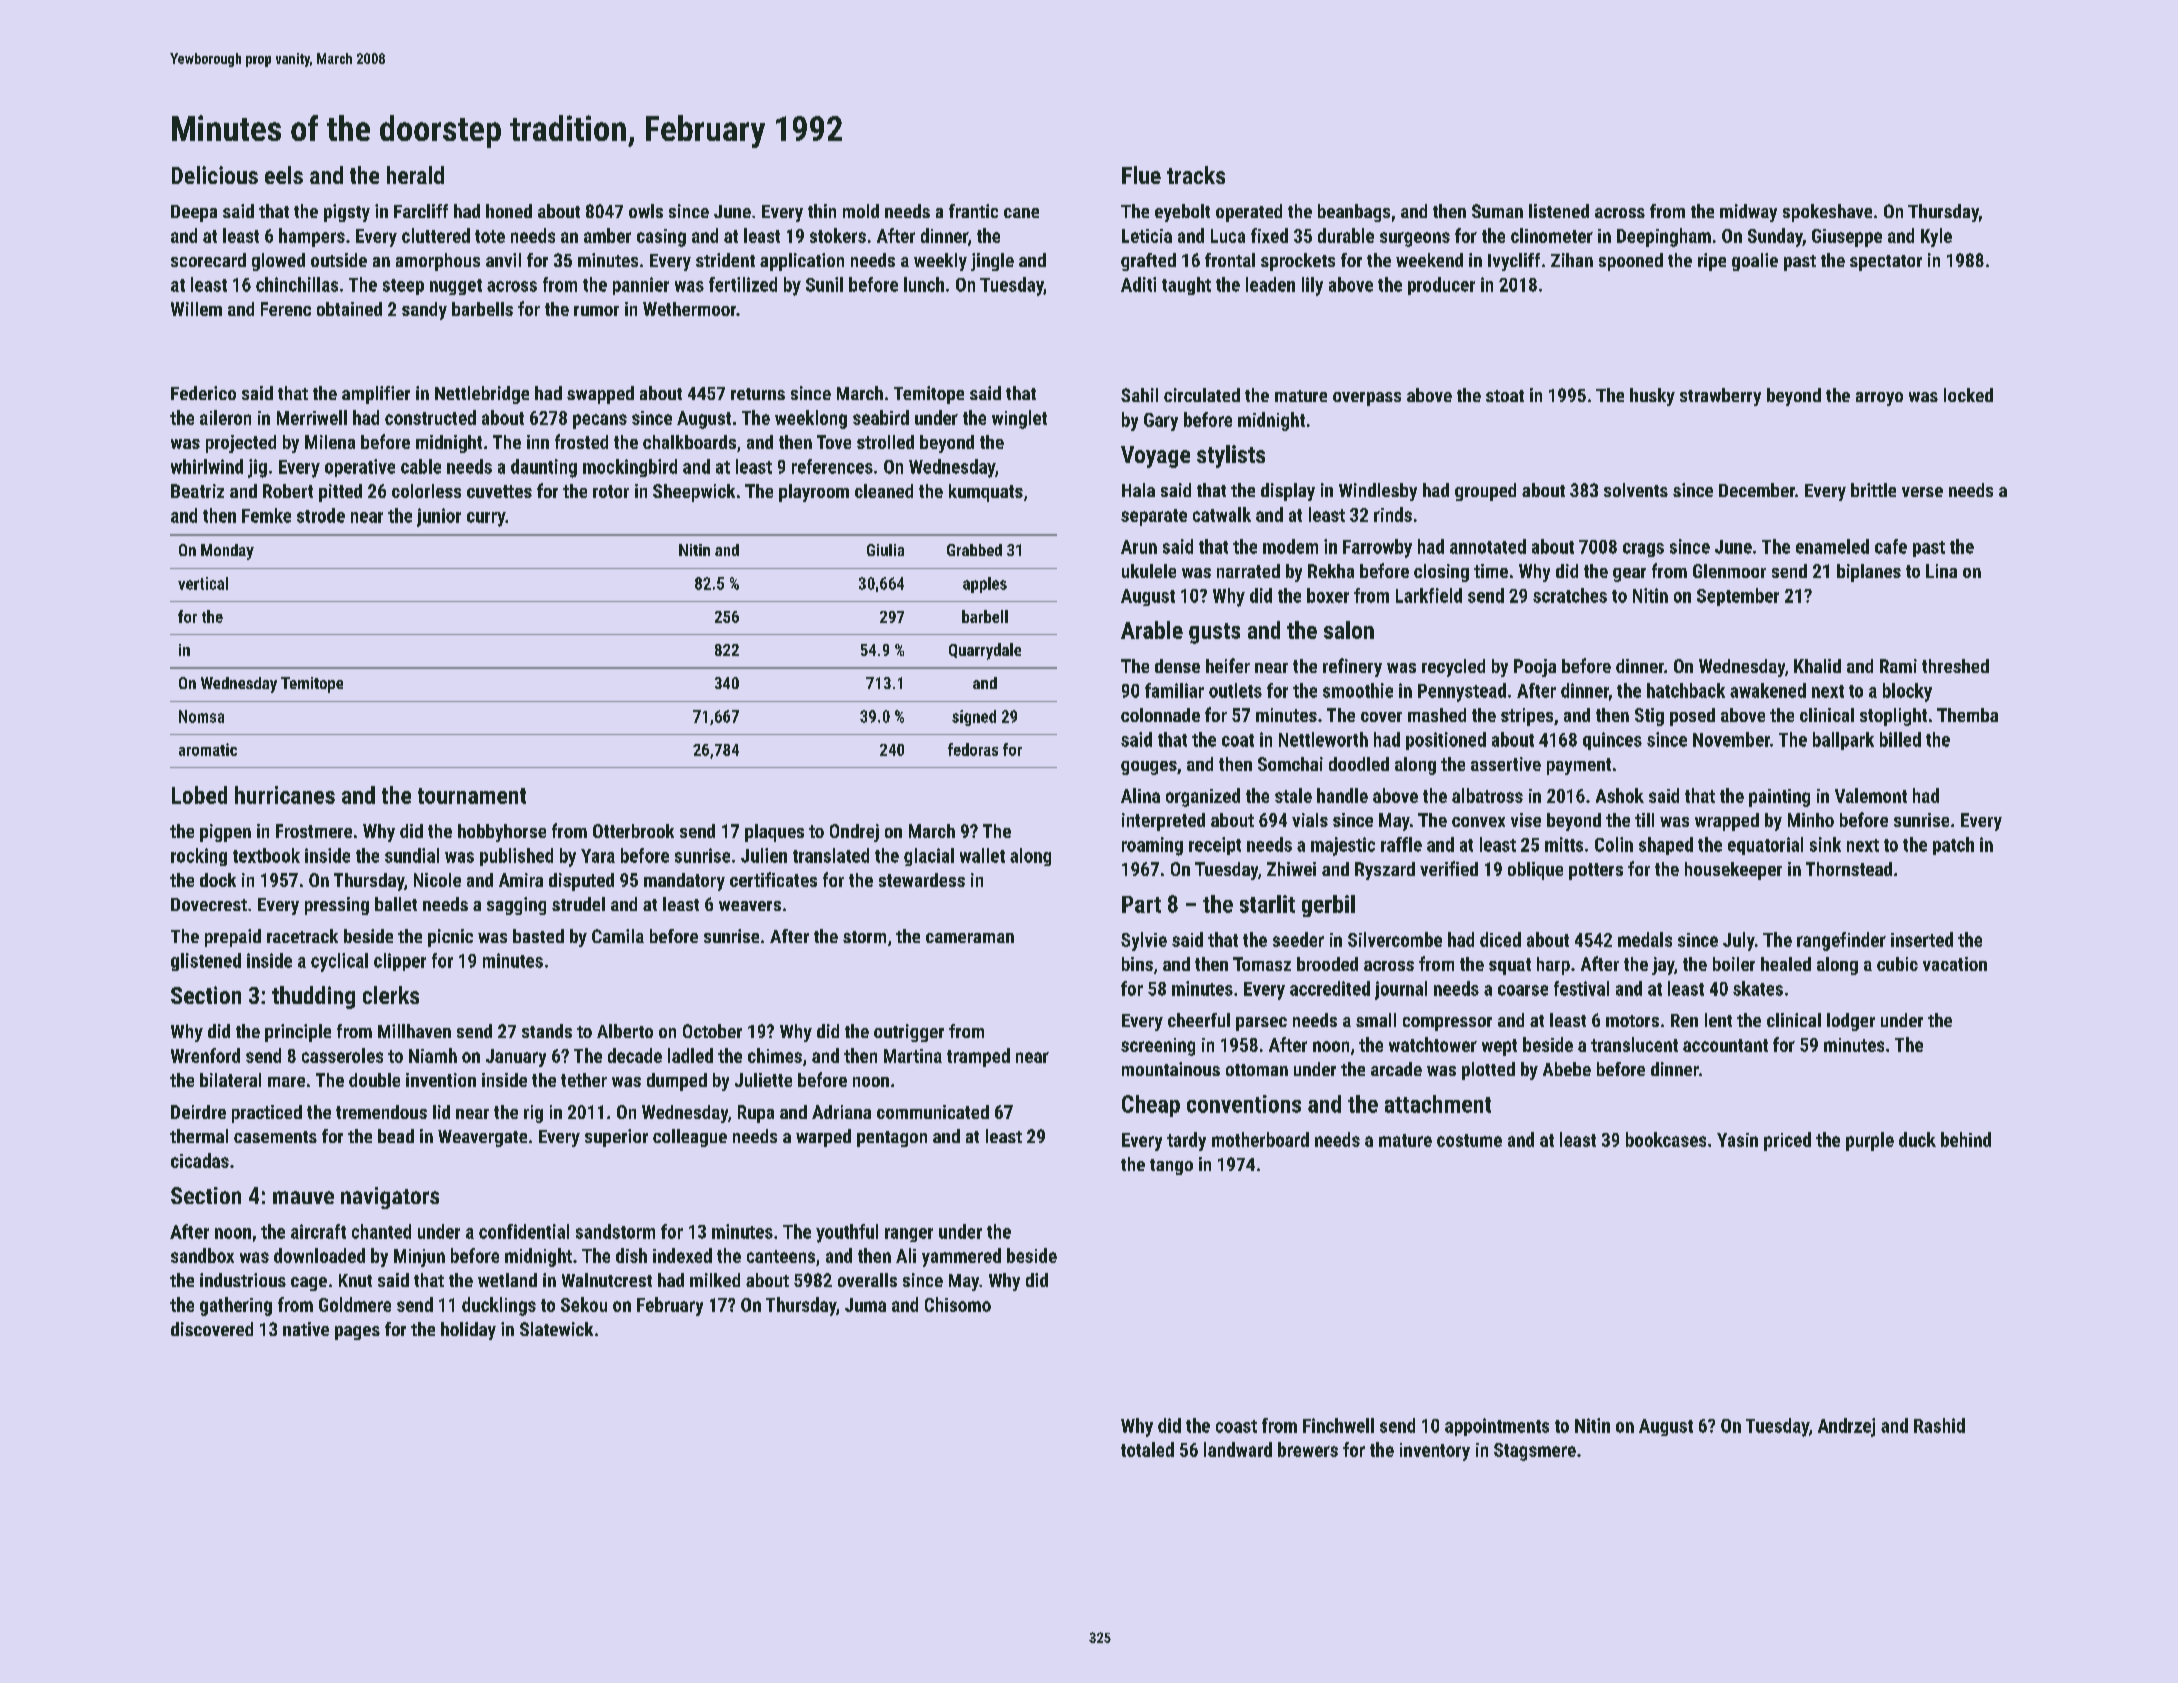  Describe the element at coordinates (834, 442) in the document. I see `Tove` at that location.
